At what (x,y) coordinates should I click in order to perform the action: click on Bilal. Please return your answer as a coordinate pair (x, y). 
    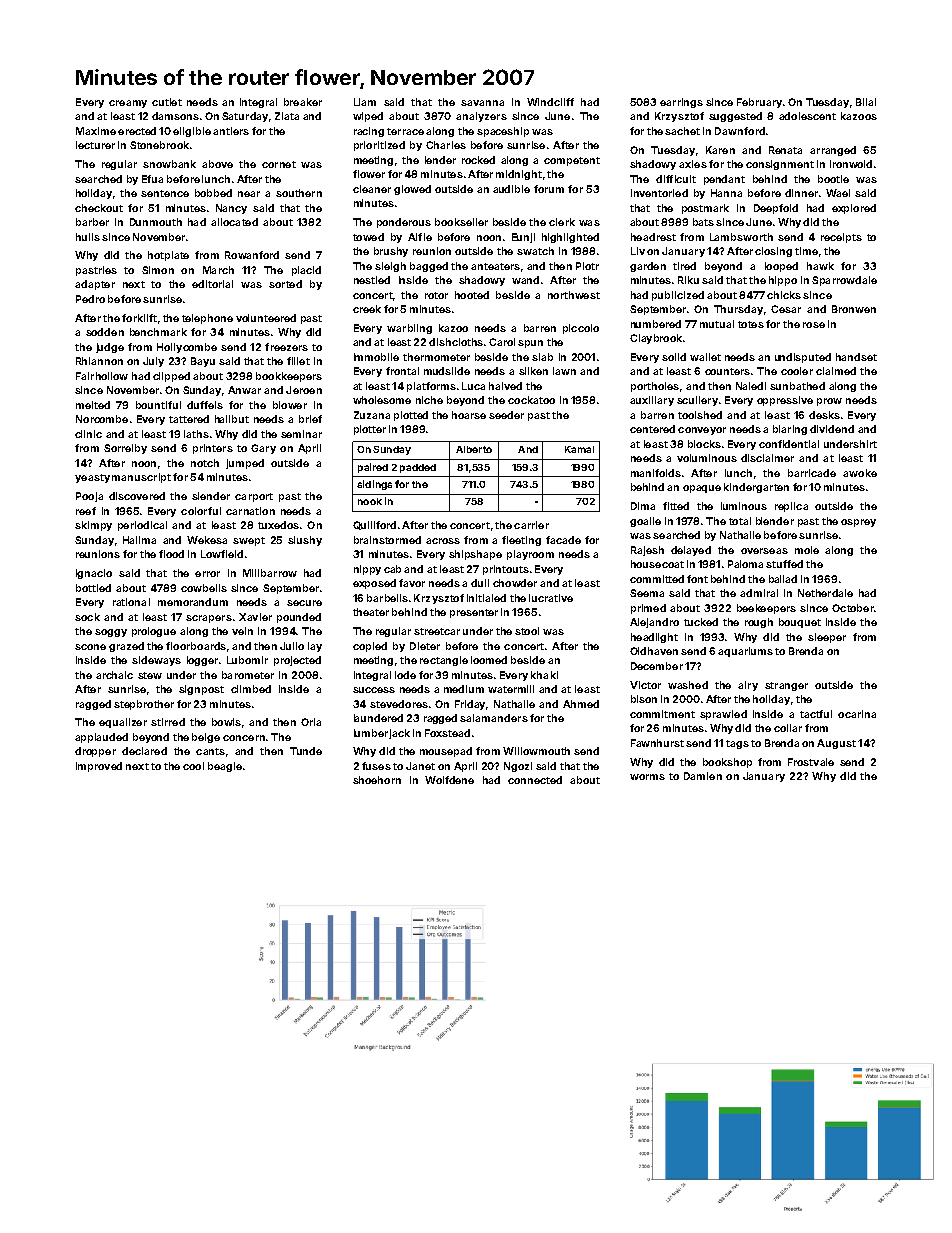
    Looking at the image, I should click on (866, 102).
